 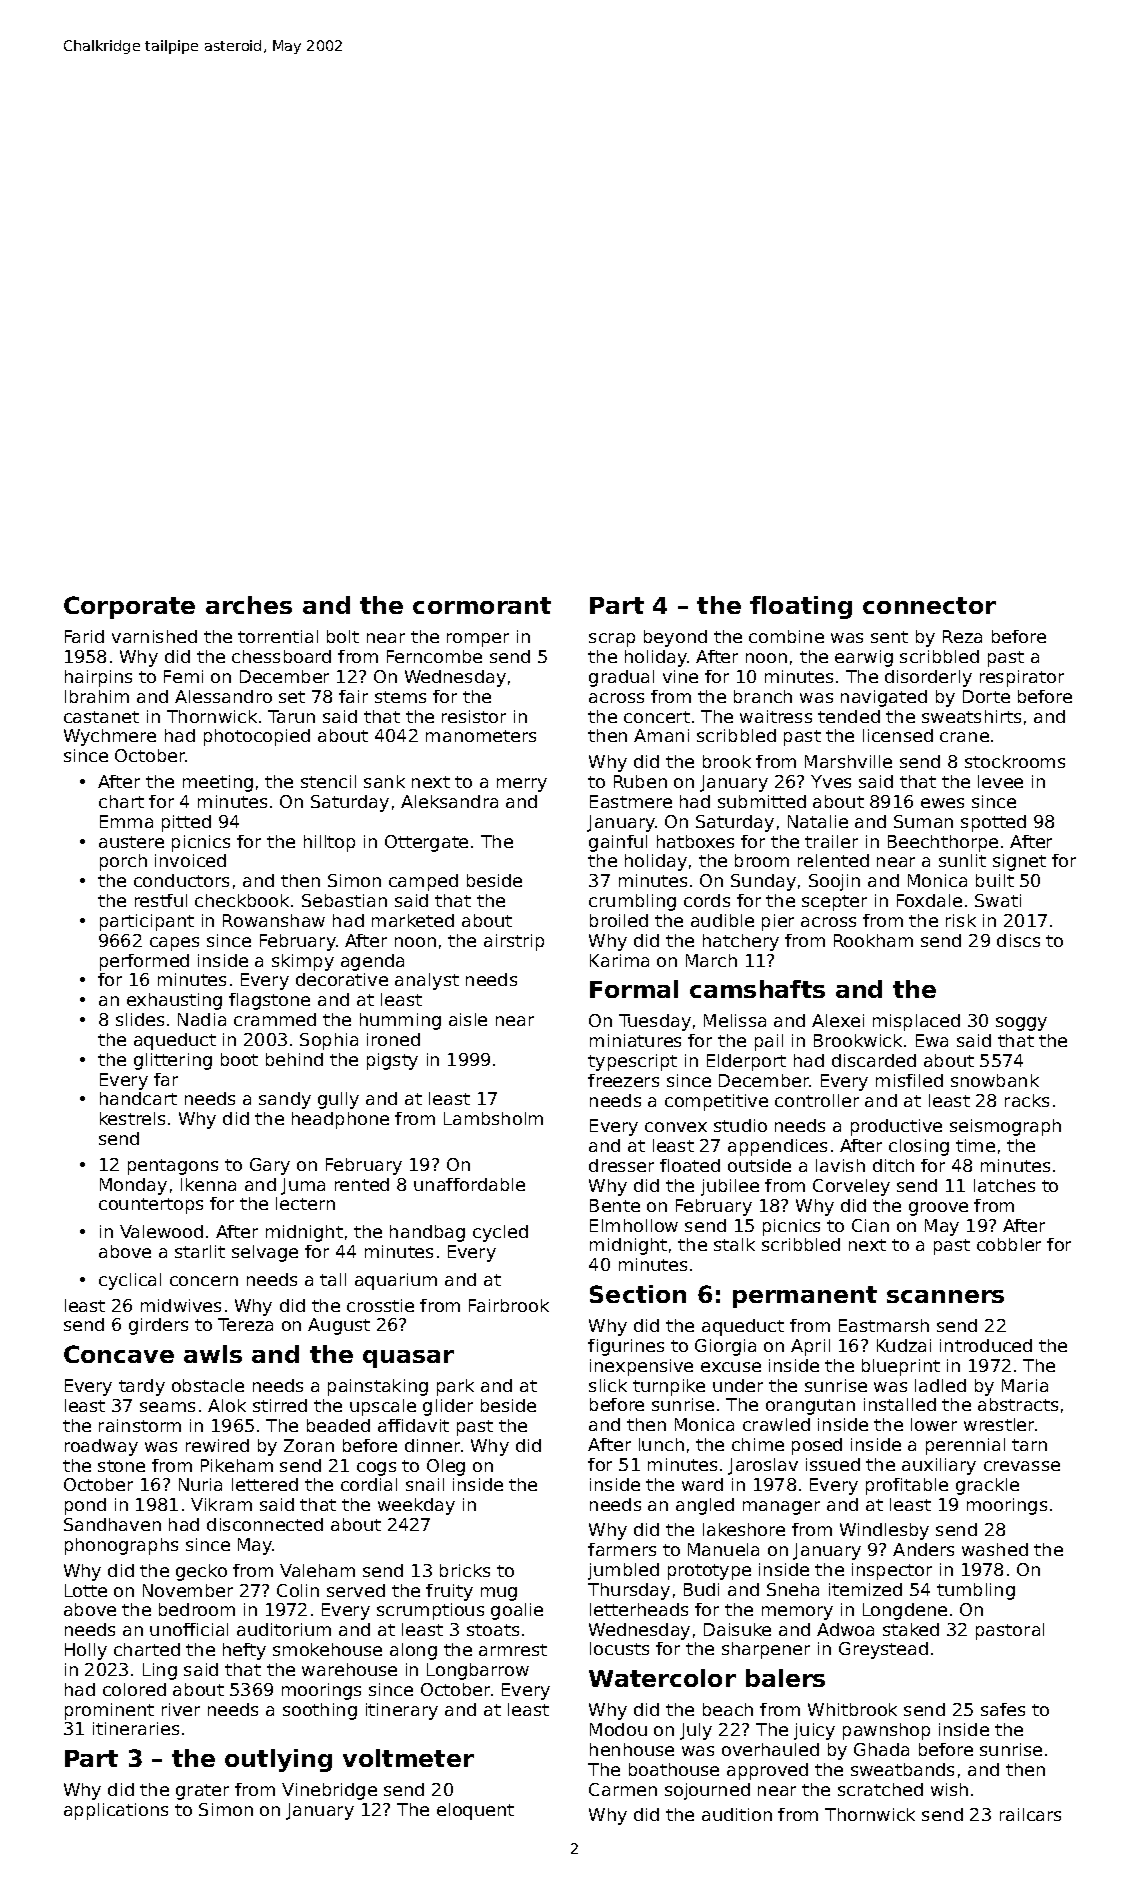 What do you see at coordinates (987, 1486) in the screenshot?
I see `grackle` at bounding box center [987, 1486].
